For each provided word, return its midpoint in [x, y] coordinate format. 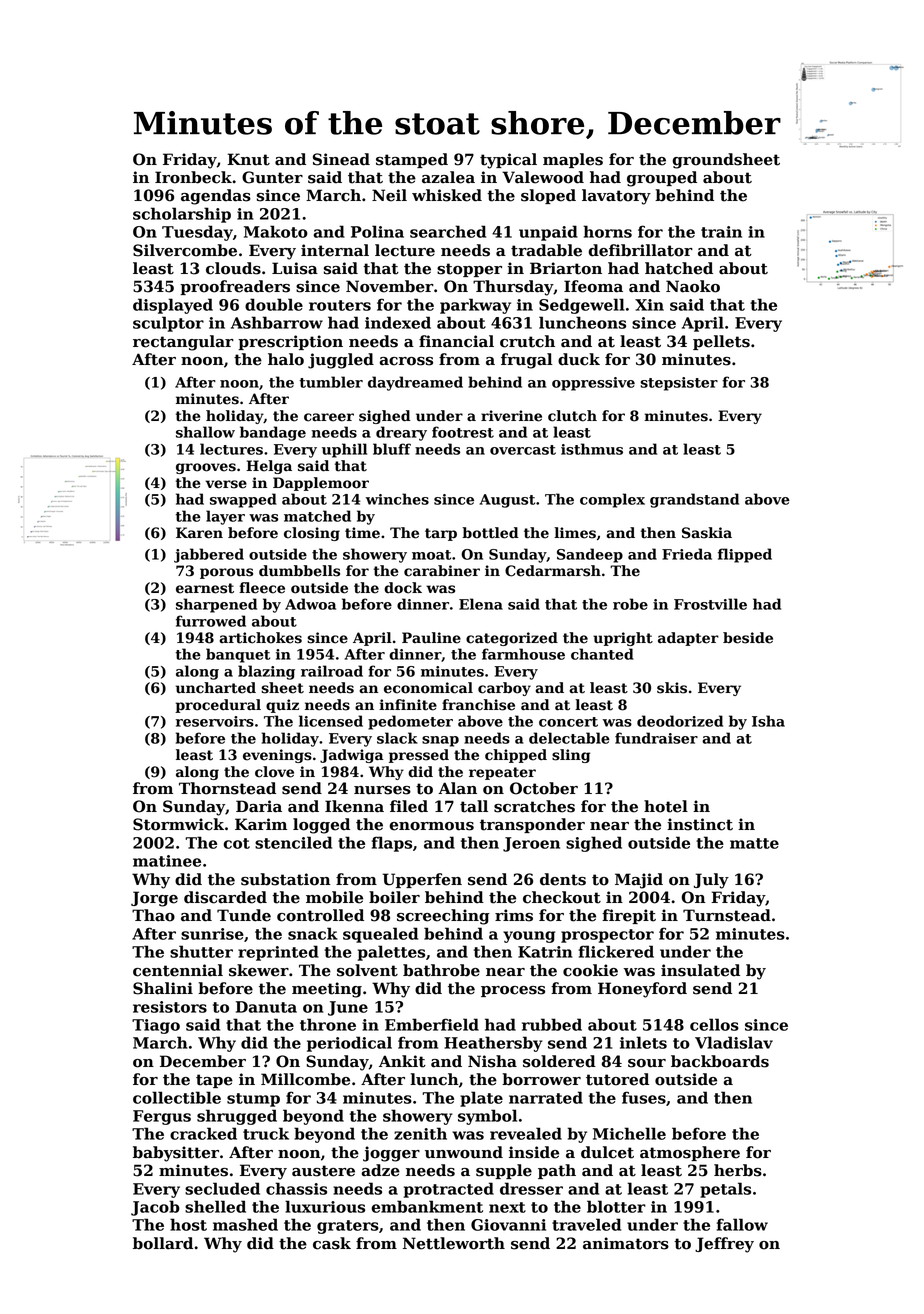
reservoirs [215, 721]
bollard [163, 1243]
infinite [408, 705]
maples [573, 160]
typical [508, 161]
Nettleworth [454, 1243]
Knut [248, 159]
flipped [745, 555]
